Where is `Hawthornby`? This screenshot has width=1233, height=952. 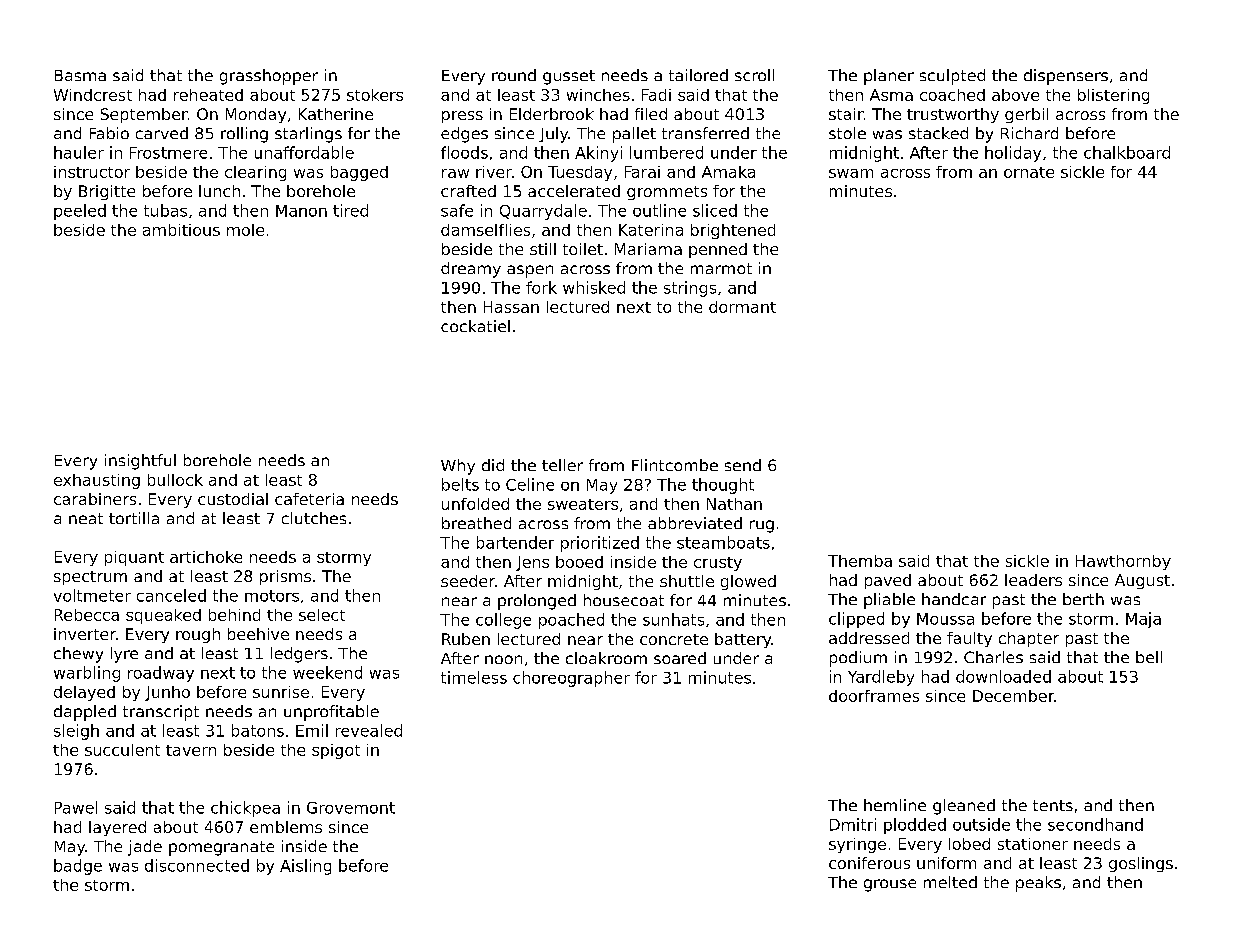
Hawthornby is located at coordinates (1123, 562).
